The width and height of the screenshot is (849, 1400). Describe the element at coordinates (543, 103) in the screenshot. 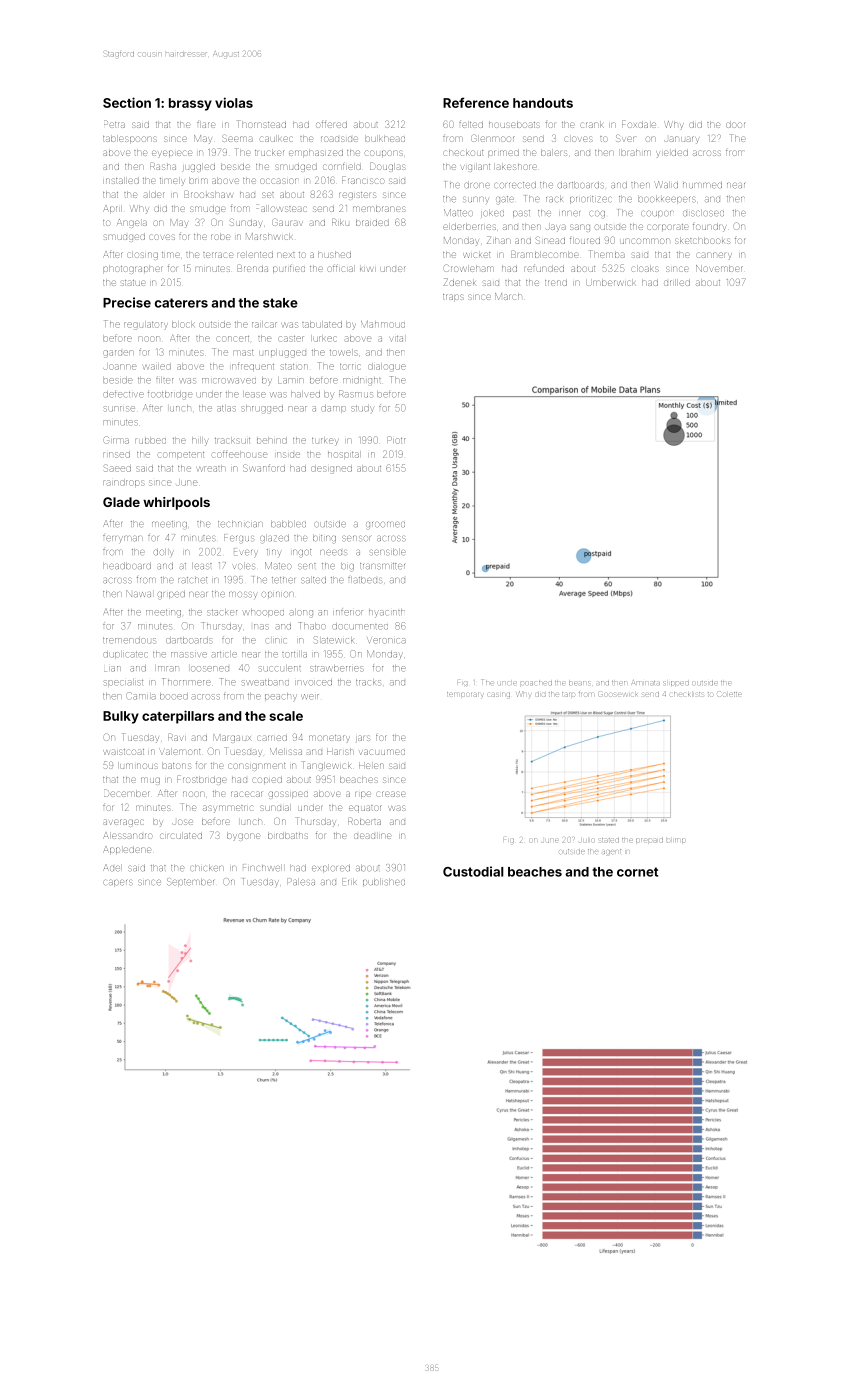

I see `handouts` at that location.
